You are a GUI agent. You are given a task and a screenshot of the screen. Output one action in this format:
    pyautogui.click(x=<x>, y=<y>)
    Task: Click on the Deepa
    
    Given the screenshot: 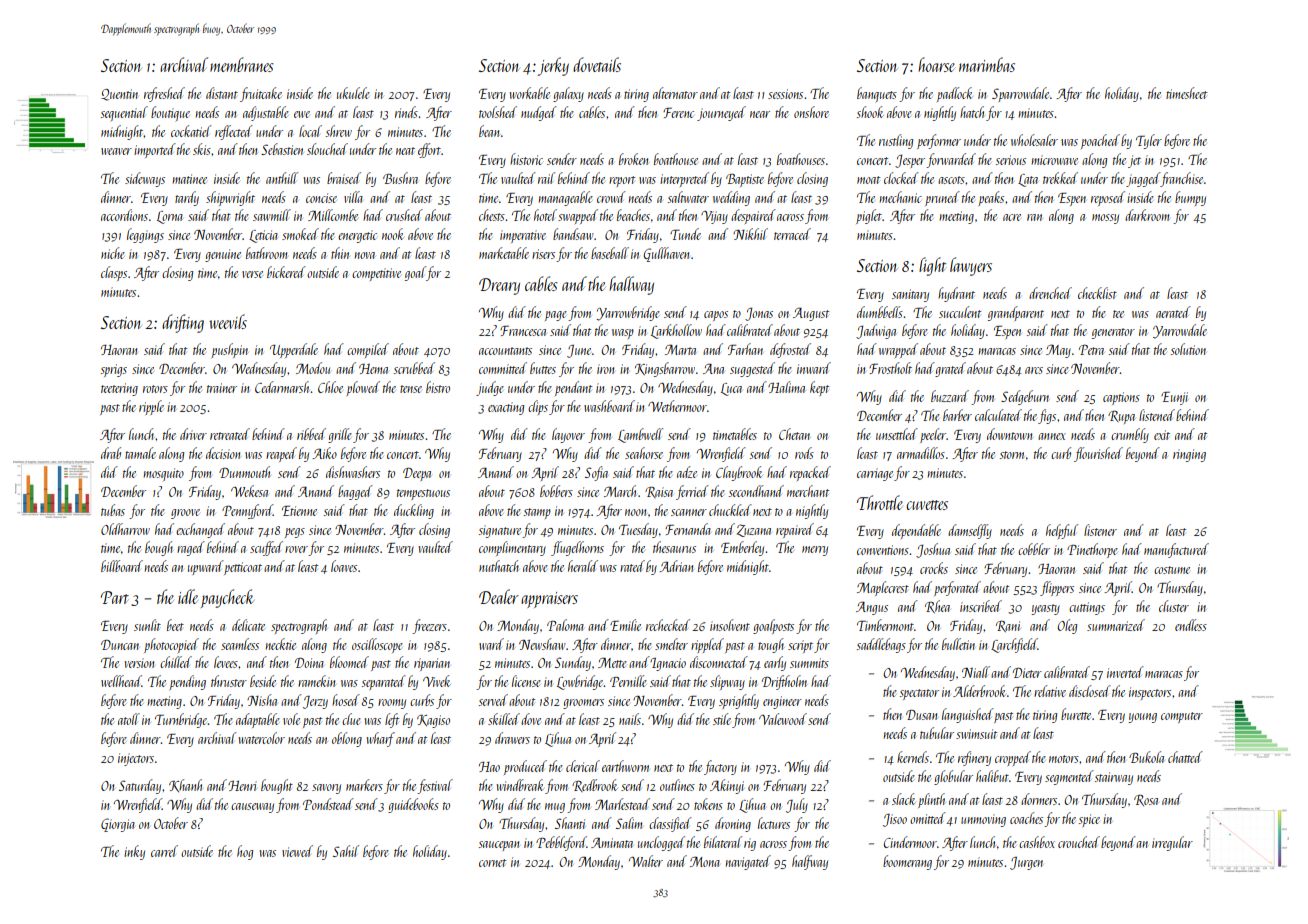 What is the action you would take?
    pyautogui.click(x=417, y=474)
